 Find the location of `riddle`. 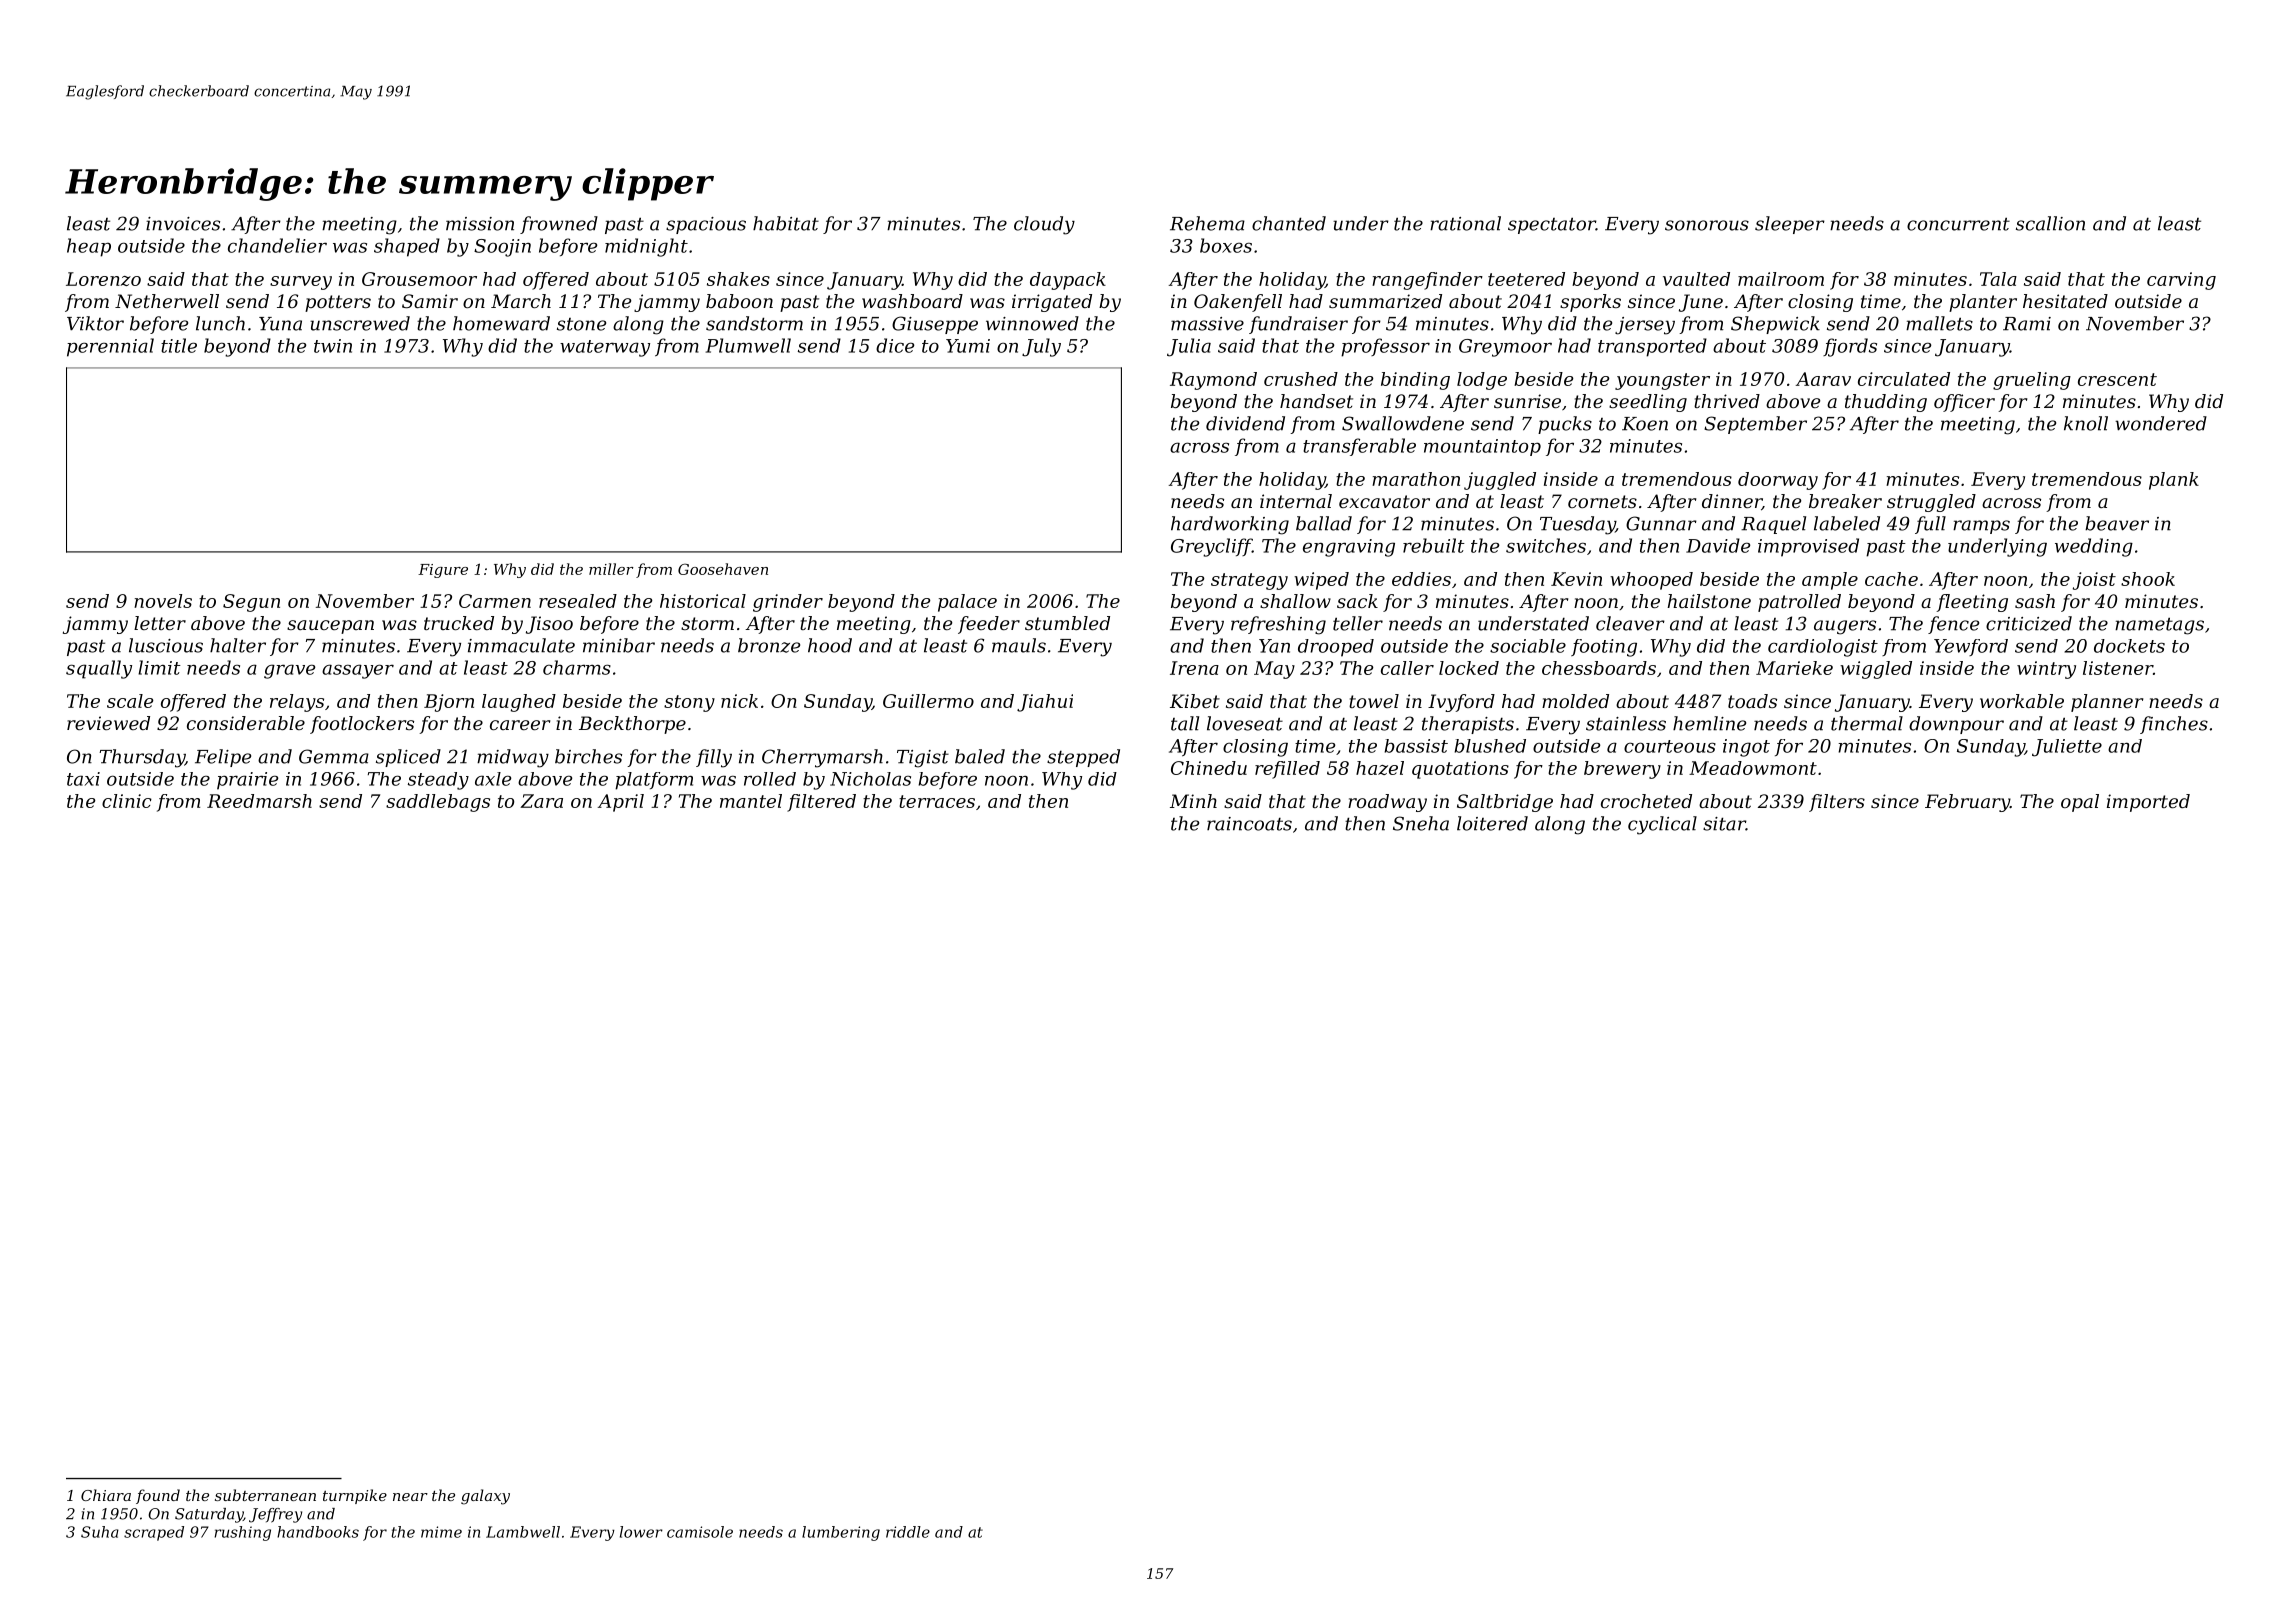

riddle is located at coordinates (908, 1532).
